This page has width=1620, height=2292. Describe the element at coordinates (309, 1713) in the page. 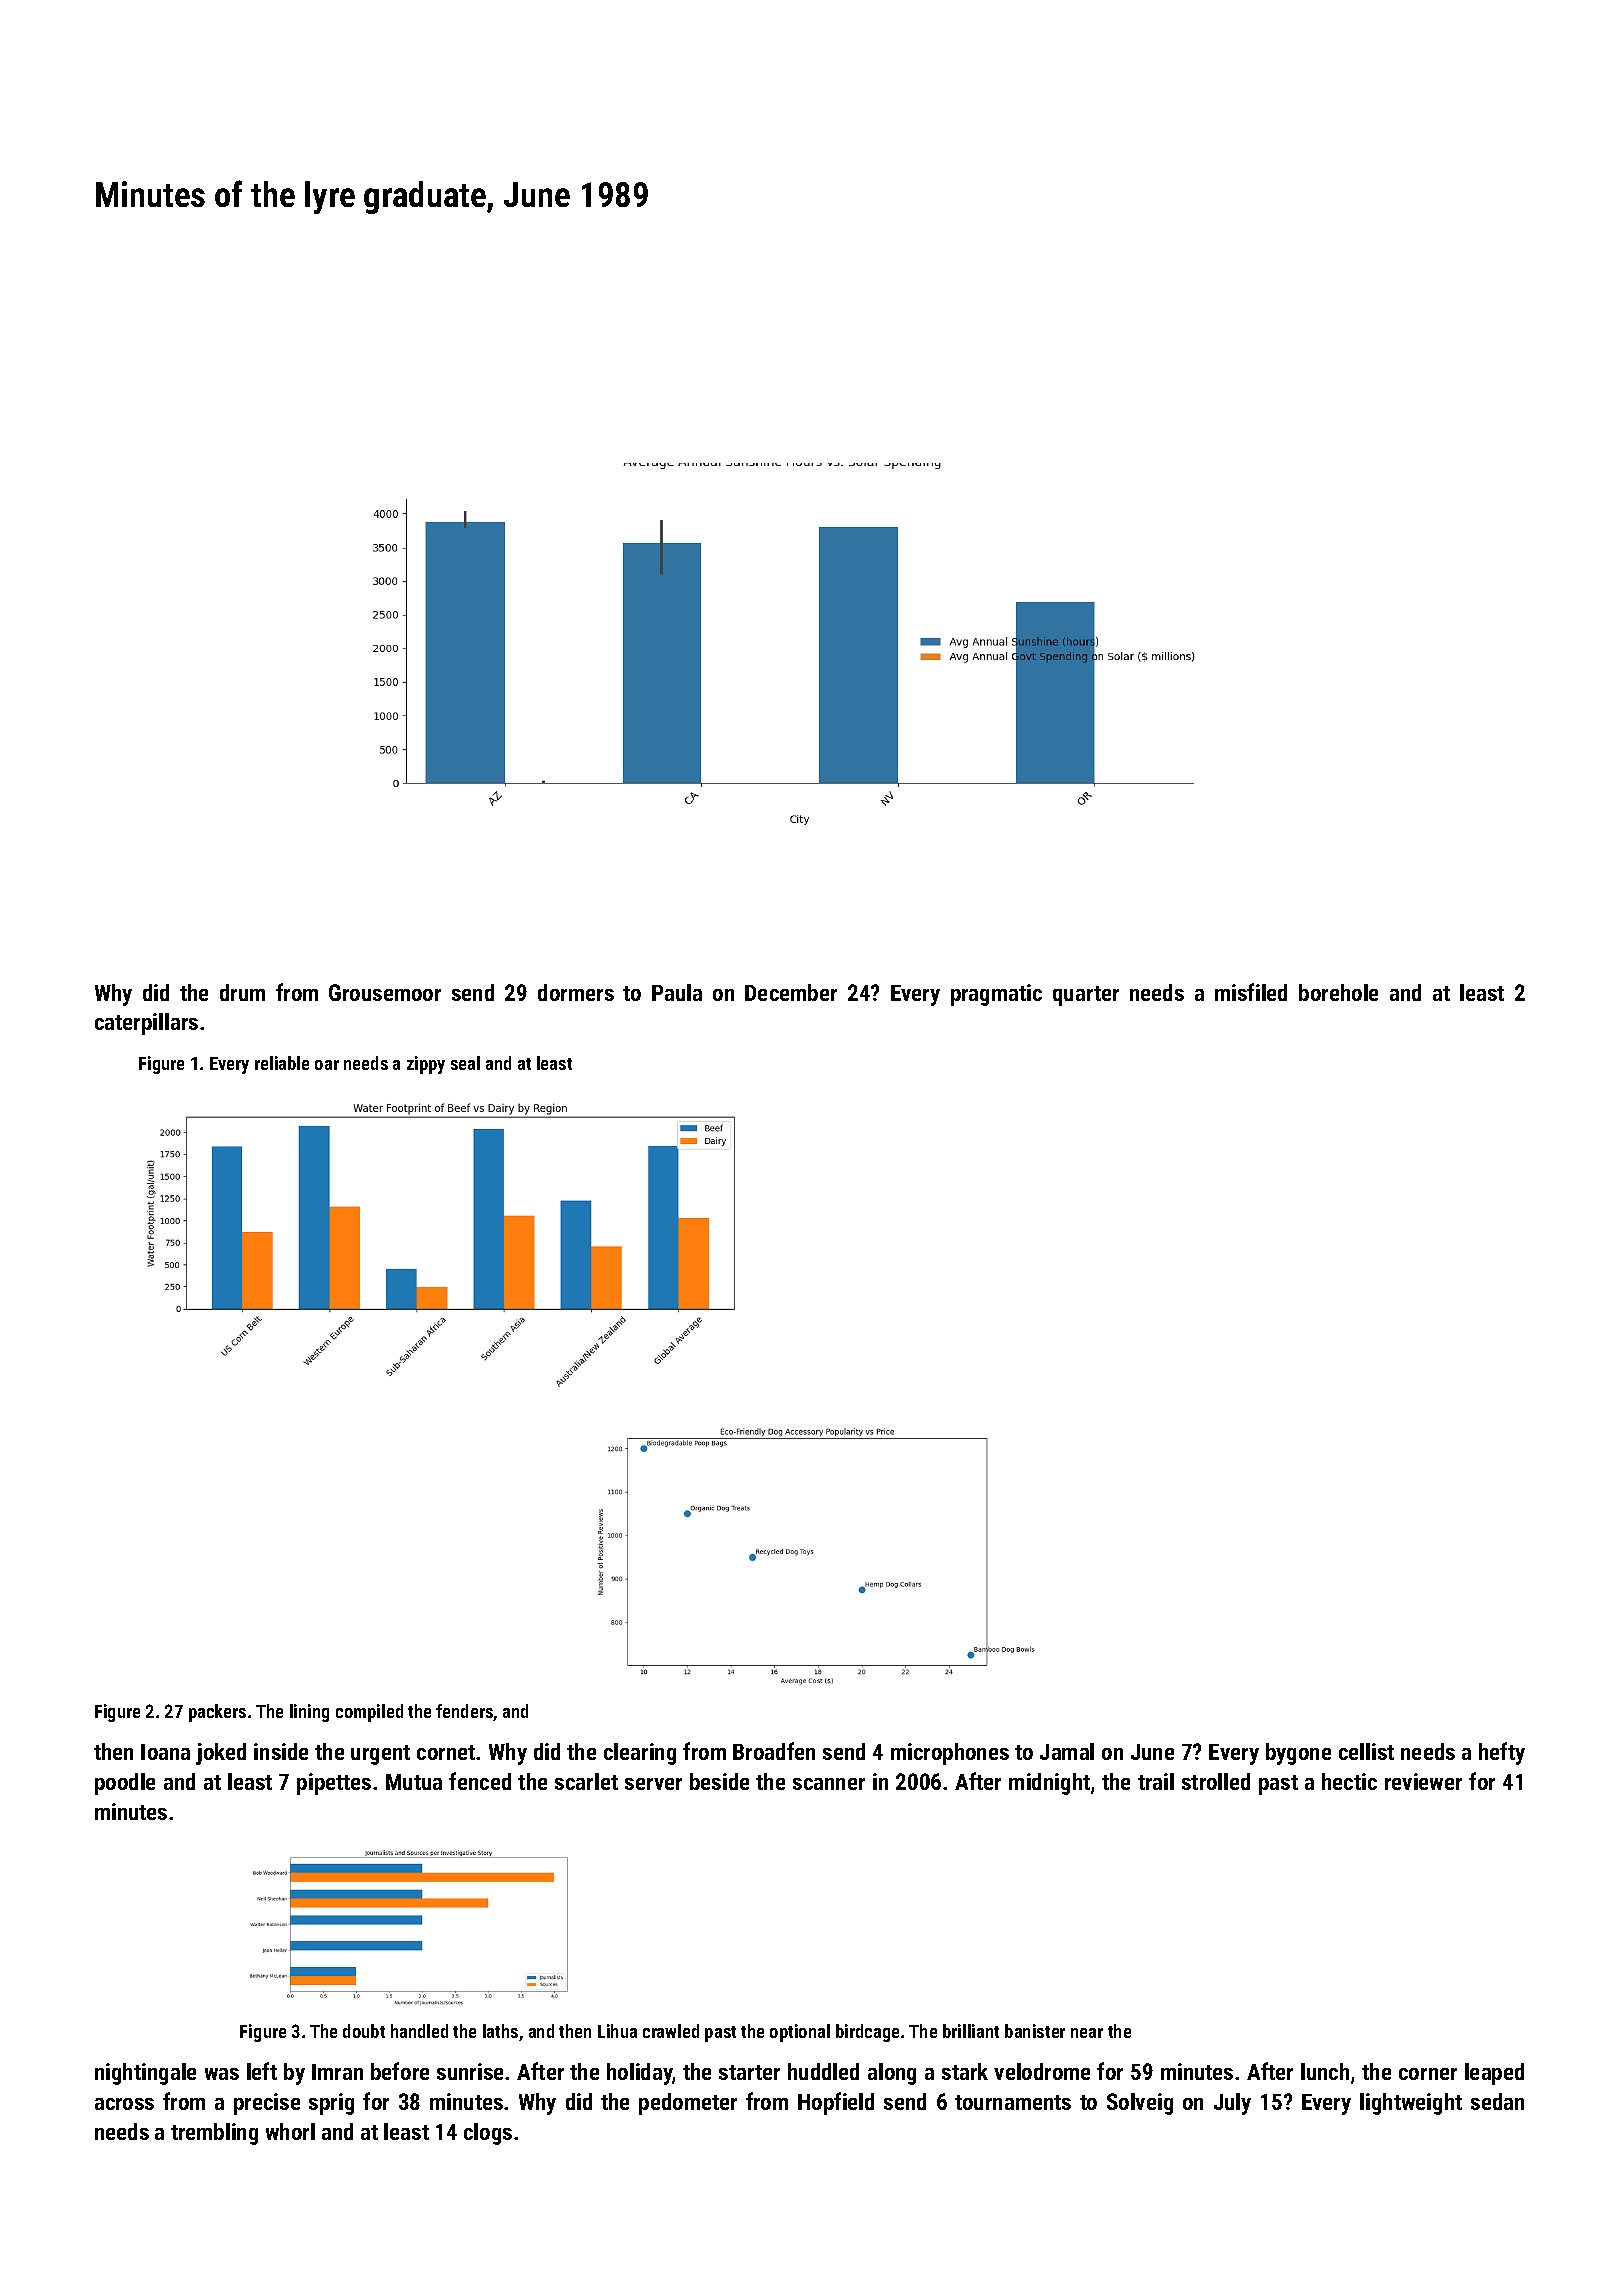

I see `lining` at that location.
